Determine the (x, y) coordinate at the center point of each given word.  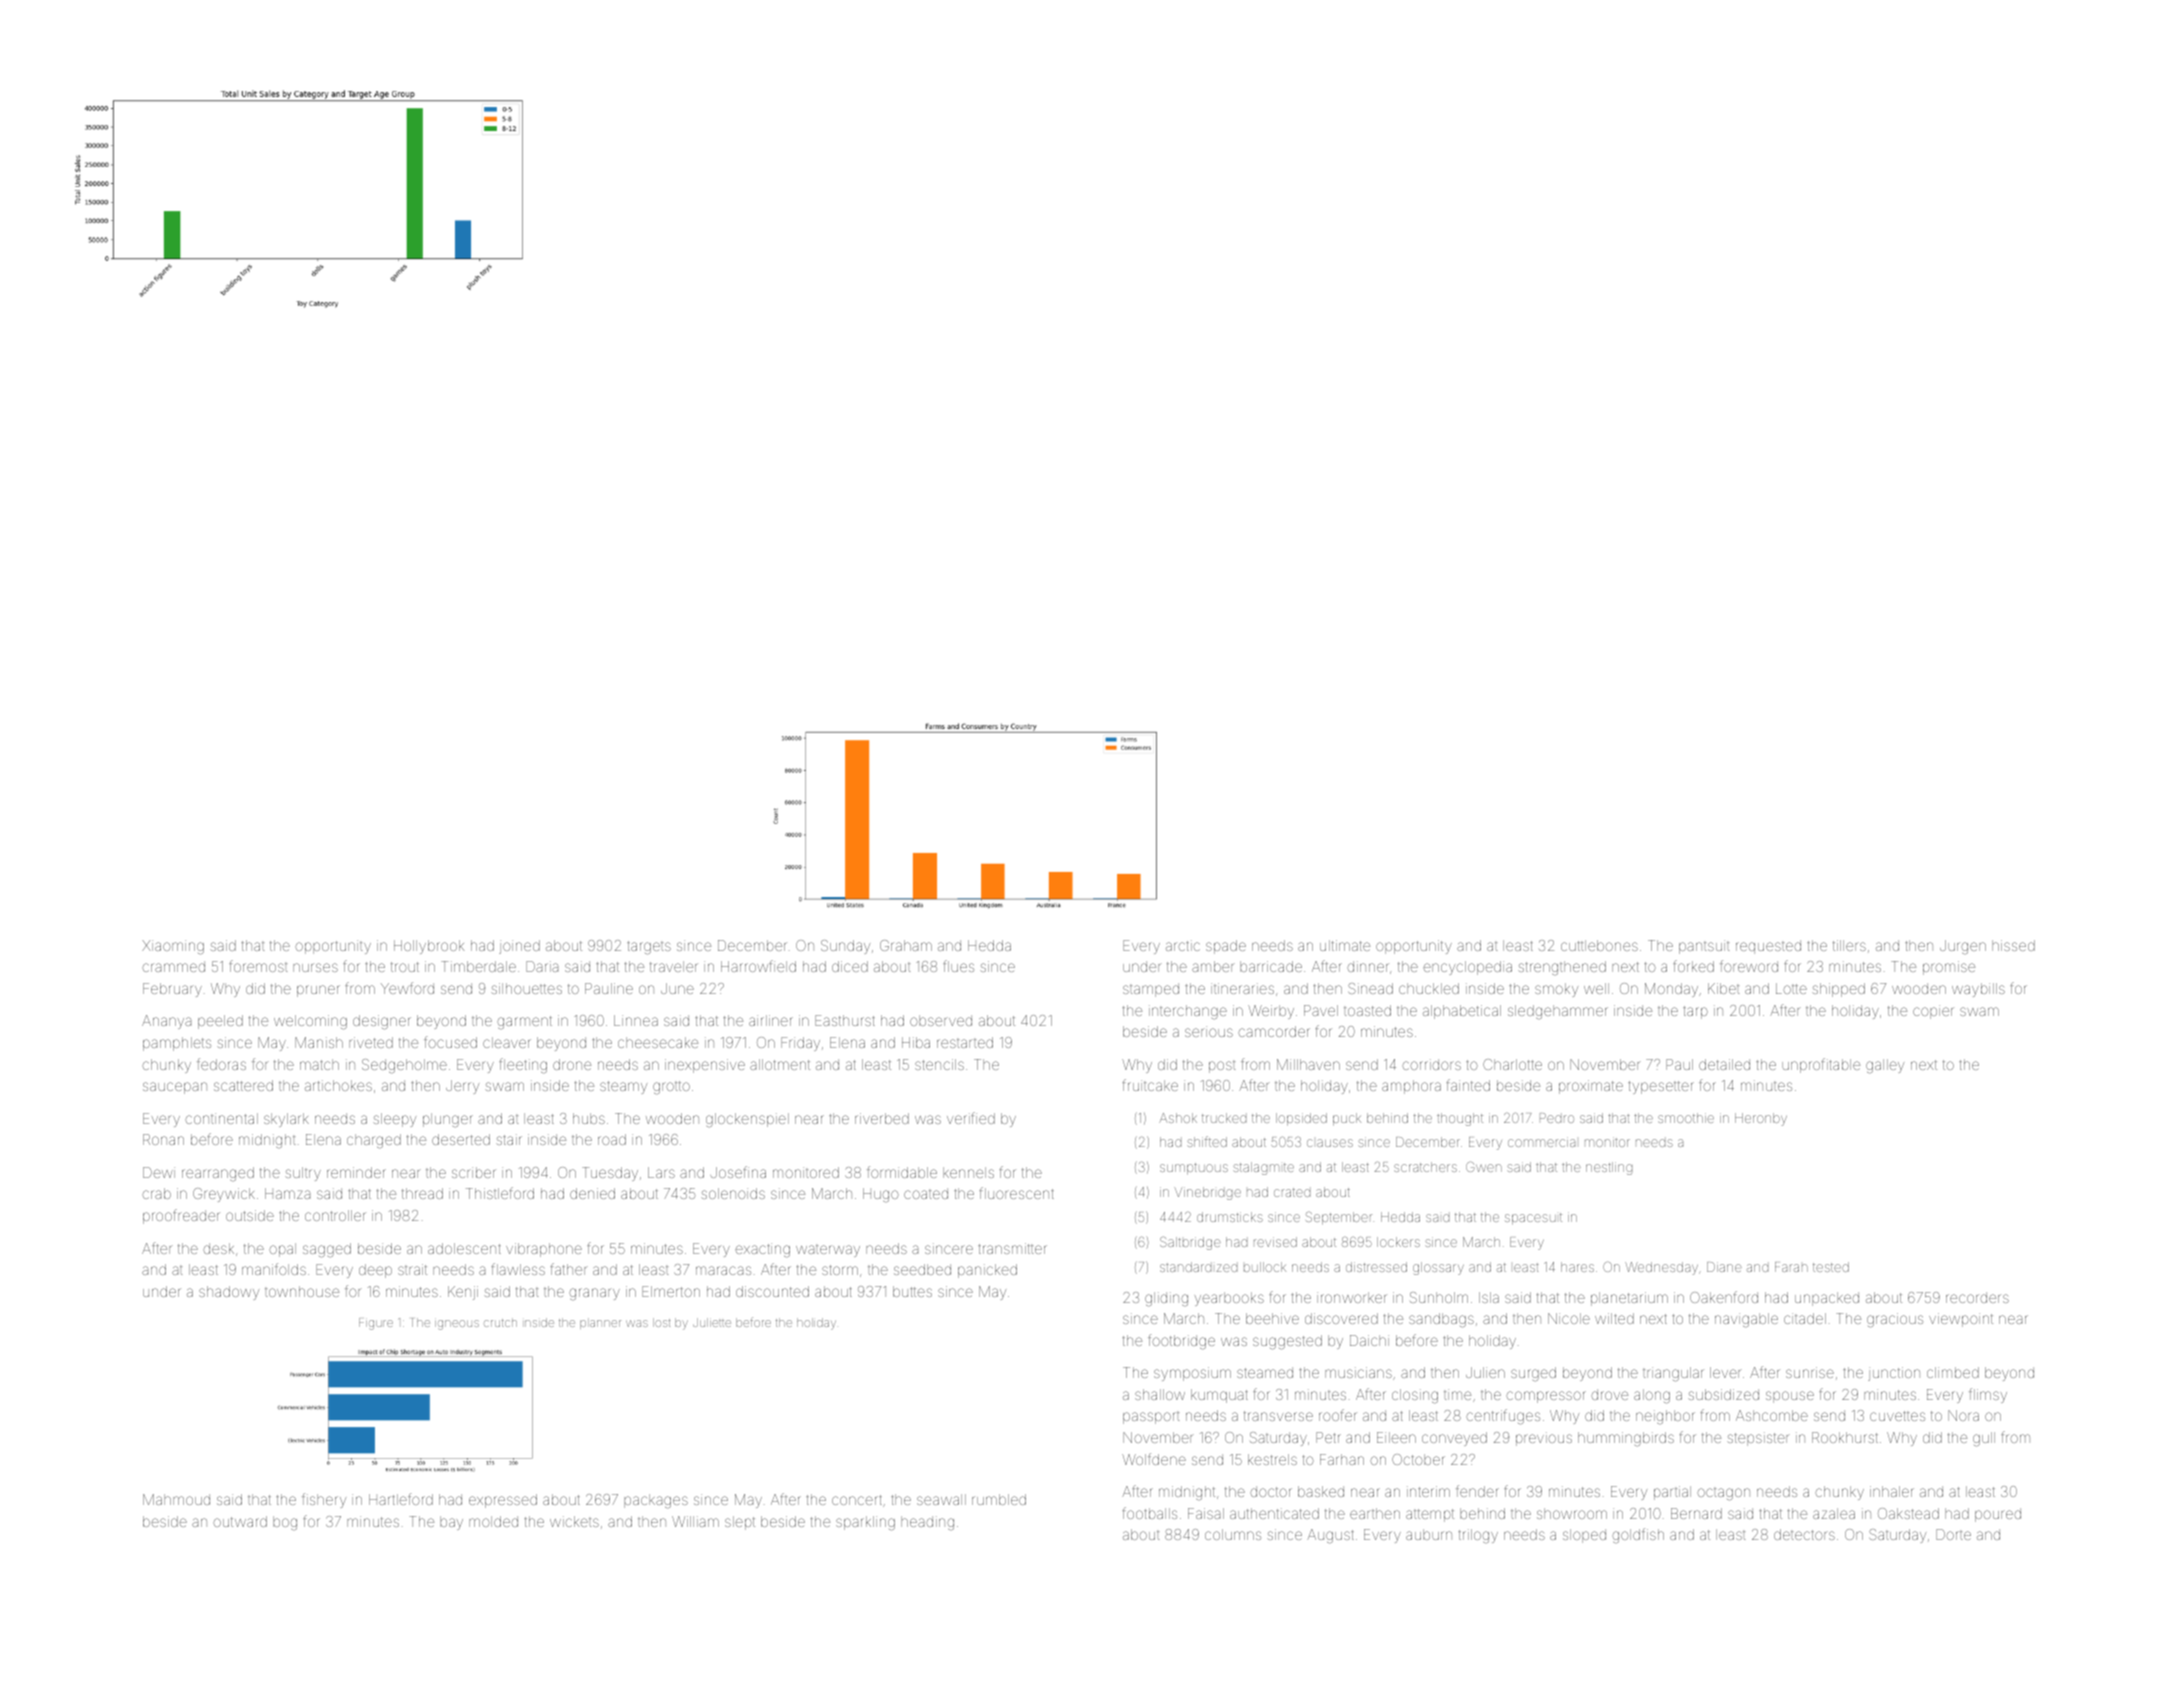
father (569, 1269)
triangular (1673, 1374)
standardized (1198, 1267)
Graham (906, 945)
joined (519, 947)
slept (740, 1523)
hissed (2013, 945)
